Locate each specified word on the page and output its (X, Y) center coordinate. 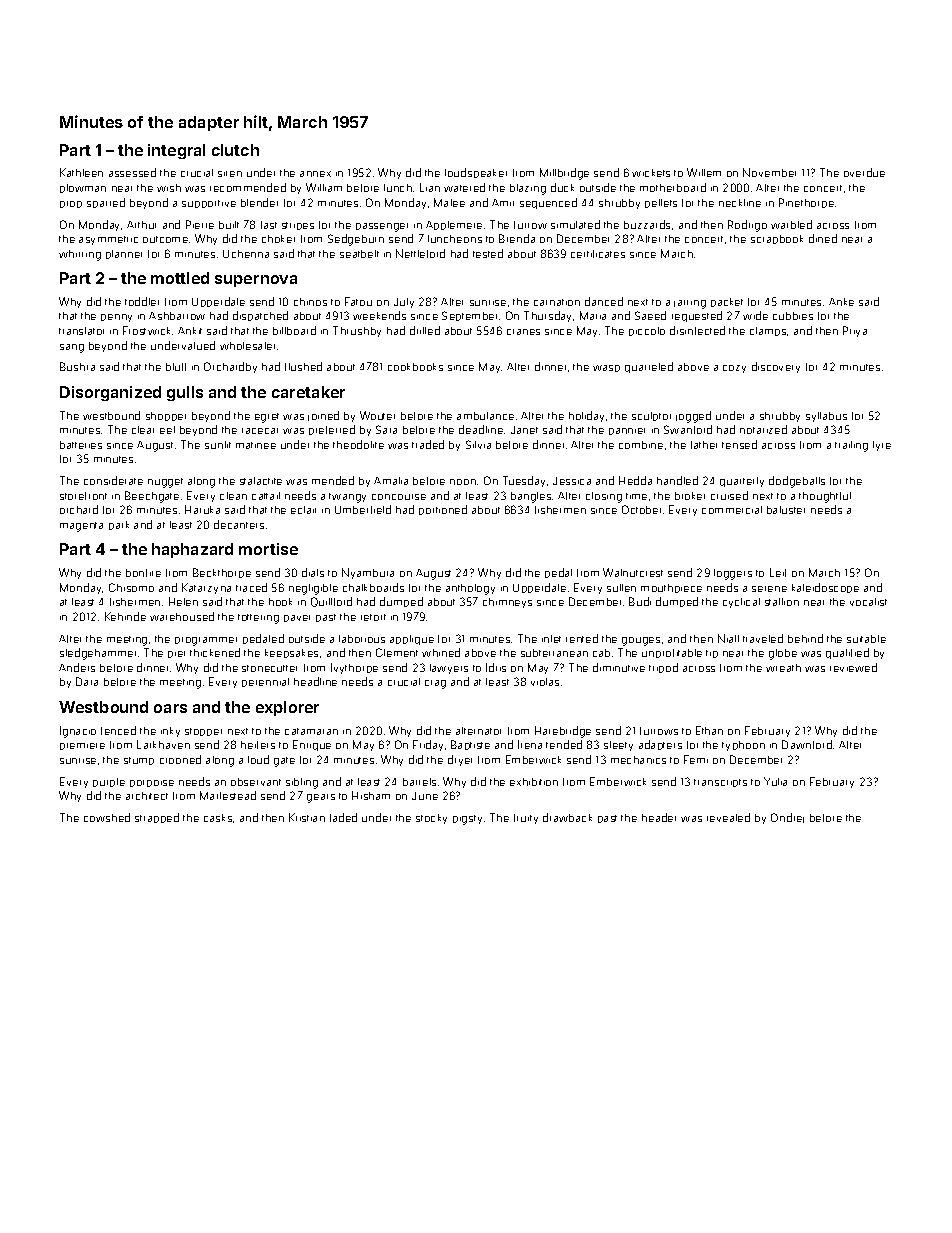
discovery (776, 367)
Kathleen (81, 172)
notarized (763, 429)
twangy (347, 498)
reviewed (853, 667)
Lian (430, 187)
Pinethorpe (806, 203)
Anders (77, 667)
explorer (287, 708)
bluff (176, 367)
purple (109, 782)
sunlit (218, 445)
